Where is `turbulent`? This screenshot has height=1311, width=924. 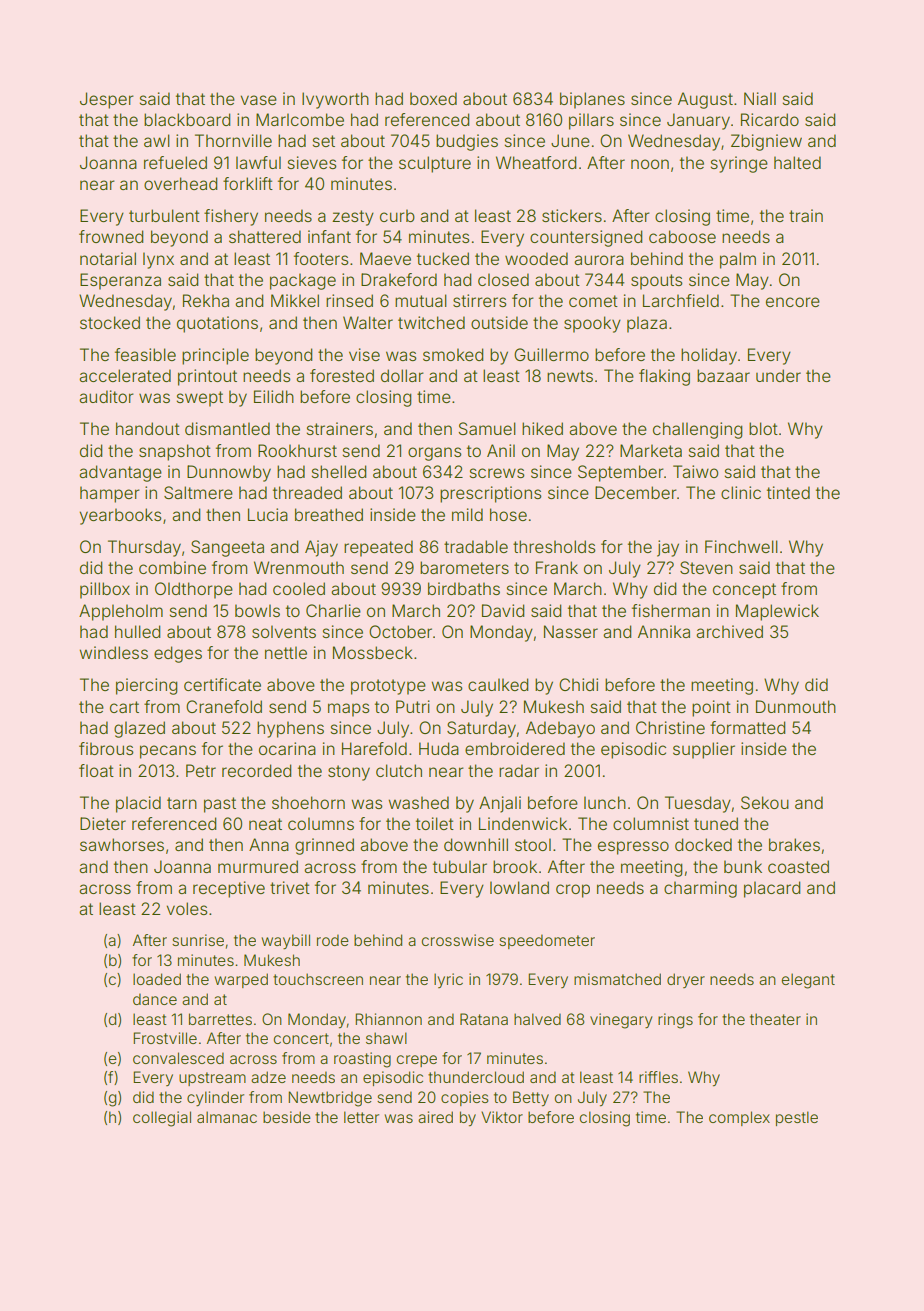 turbulent is located at coordinates (164, 215).
